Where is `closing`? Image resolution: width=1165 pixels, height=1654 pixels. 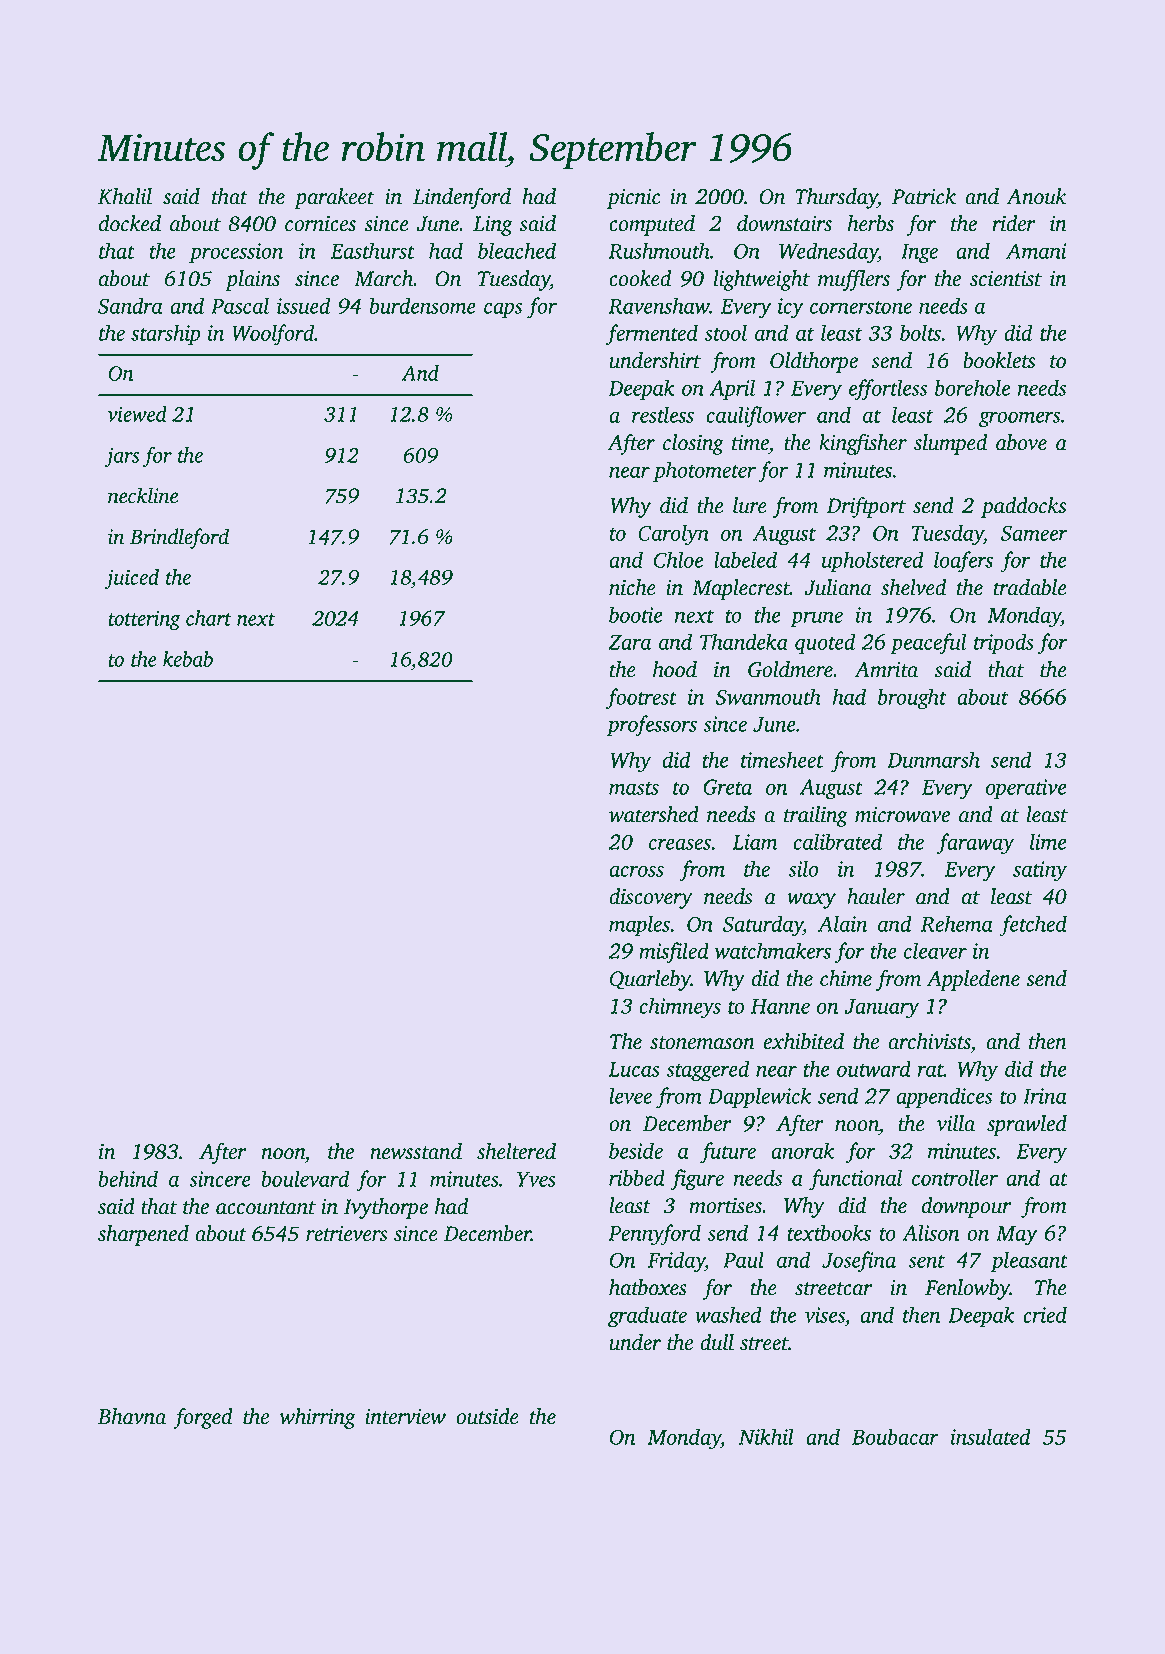 closing is located at coordinates (693, 444).
